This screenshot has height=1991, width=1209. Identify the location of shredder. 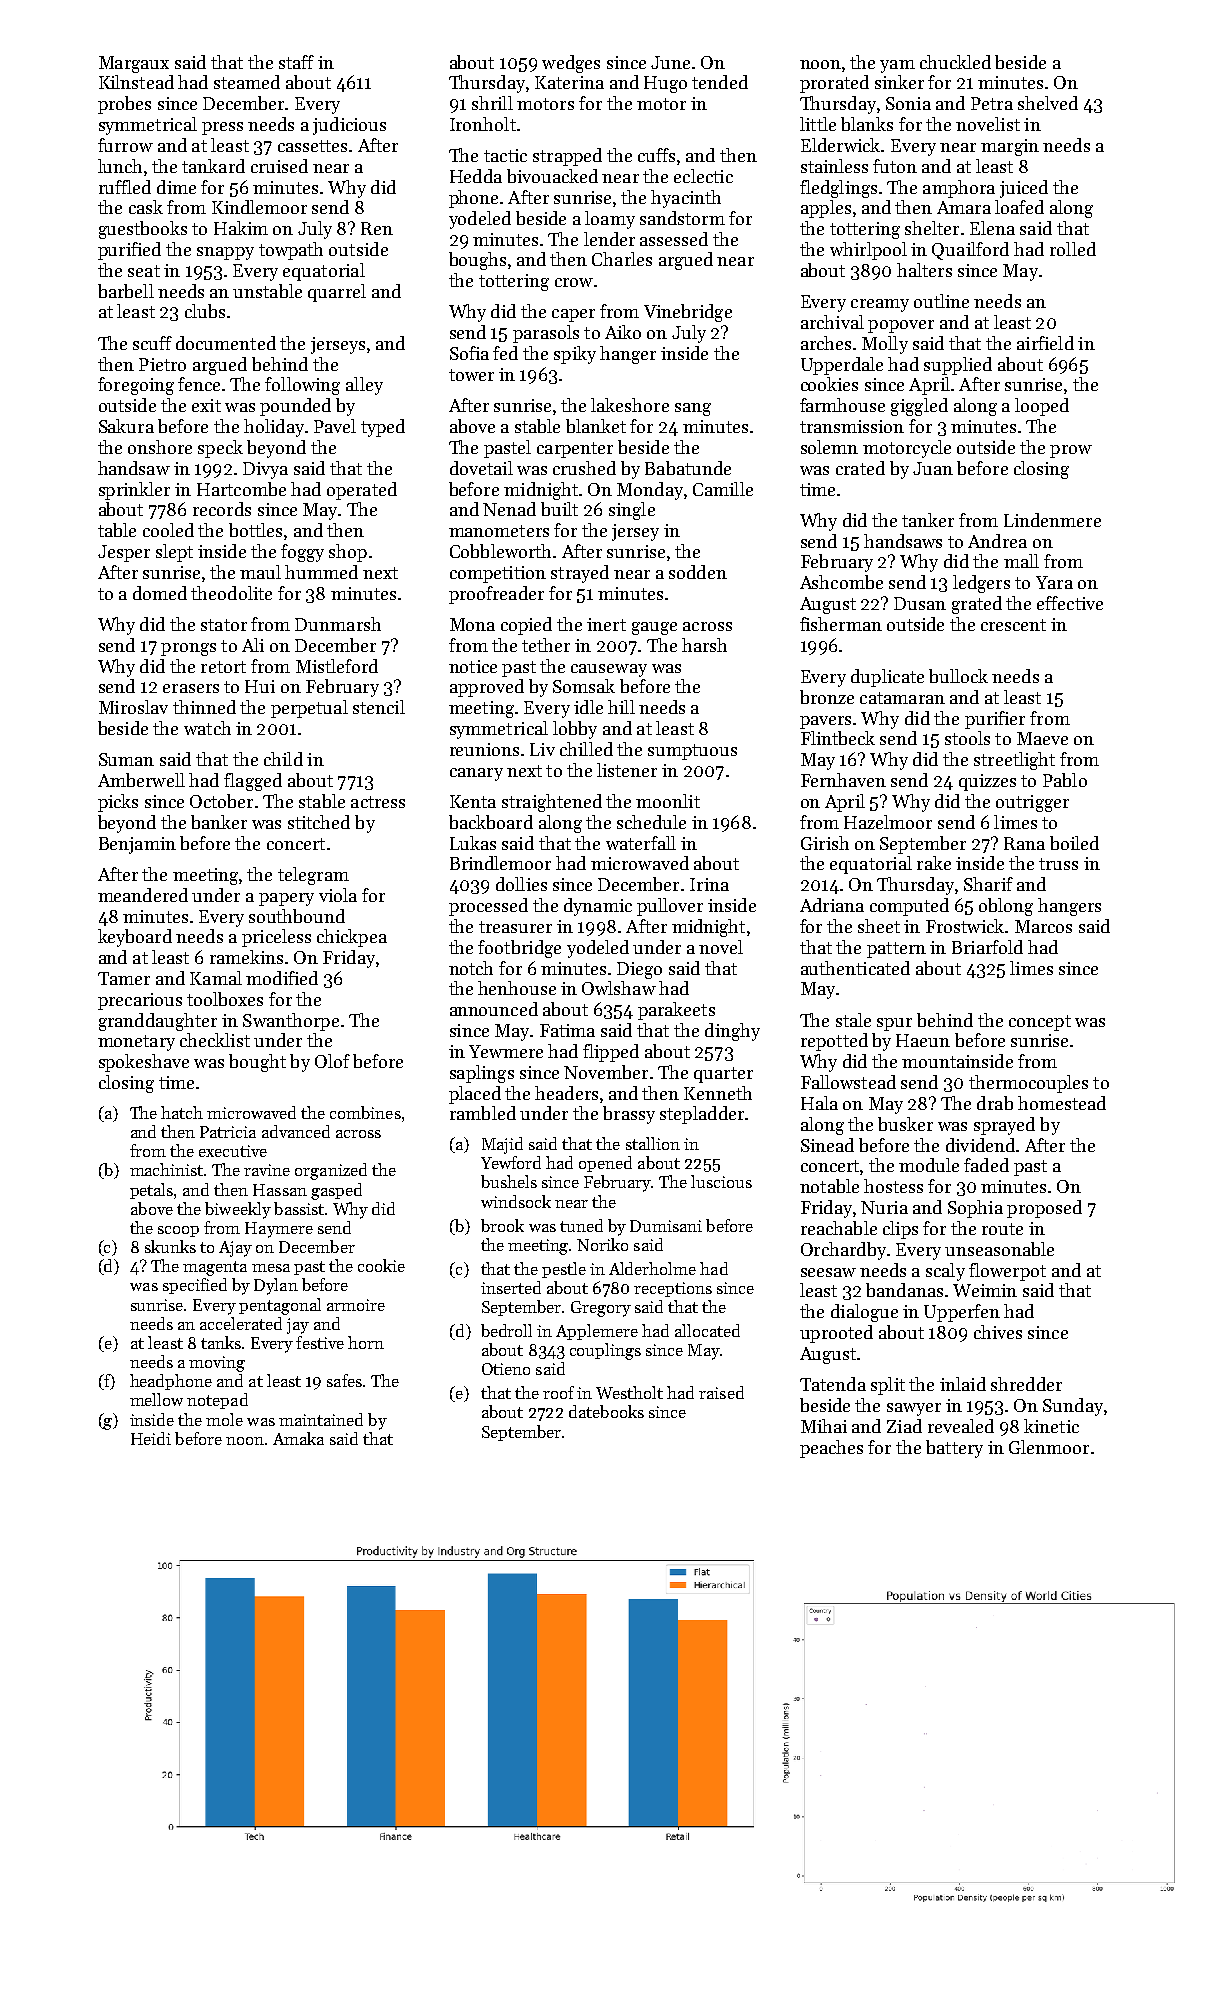
(1026, 1384).
